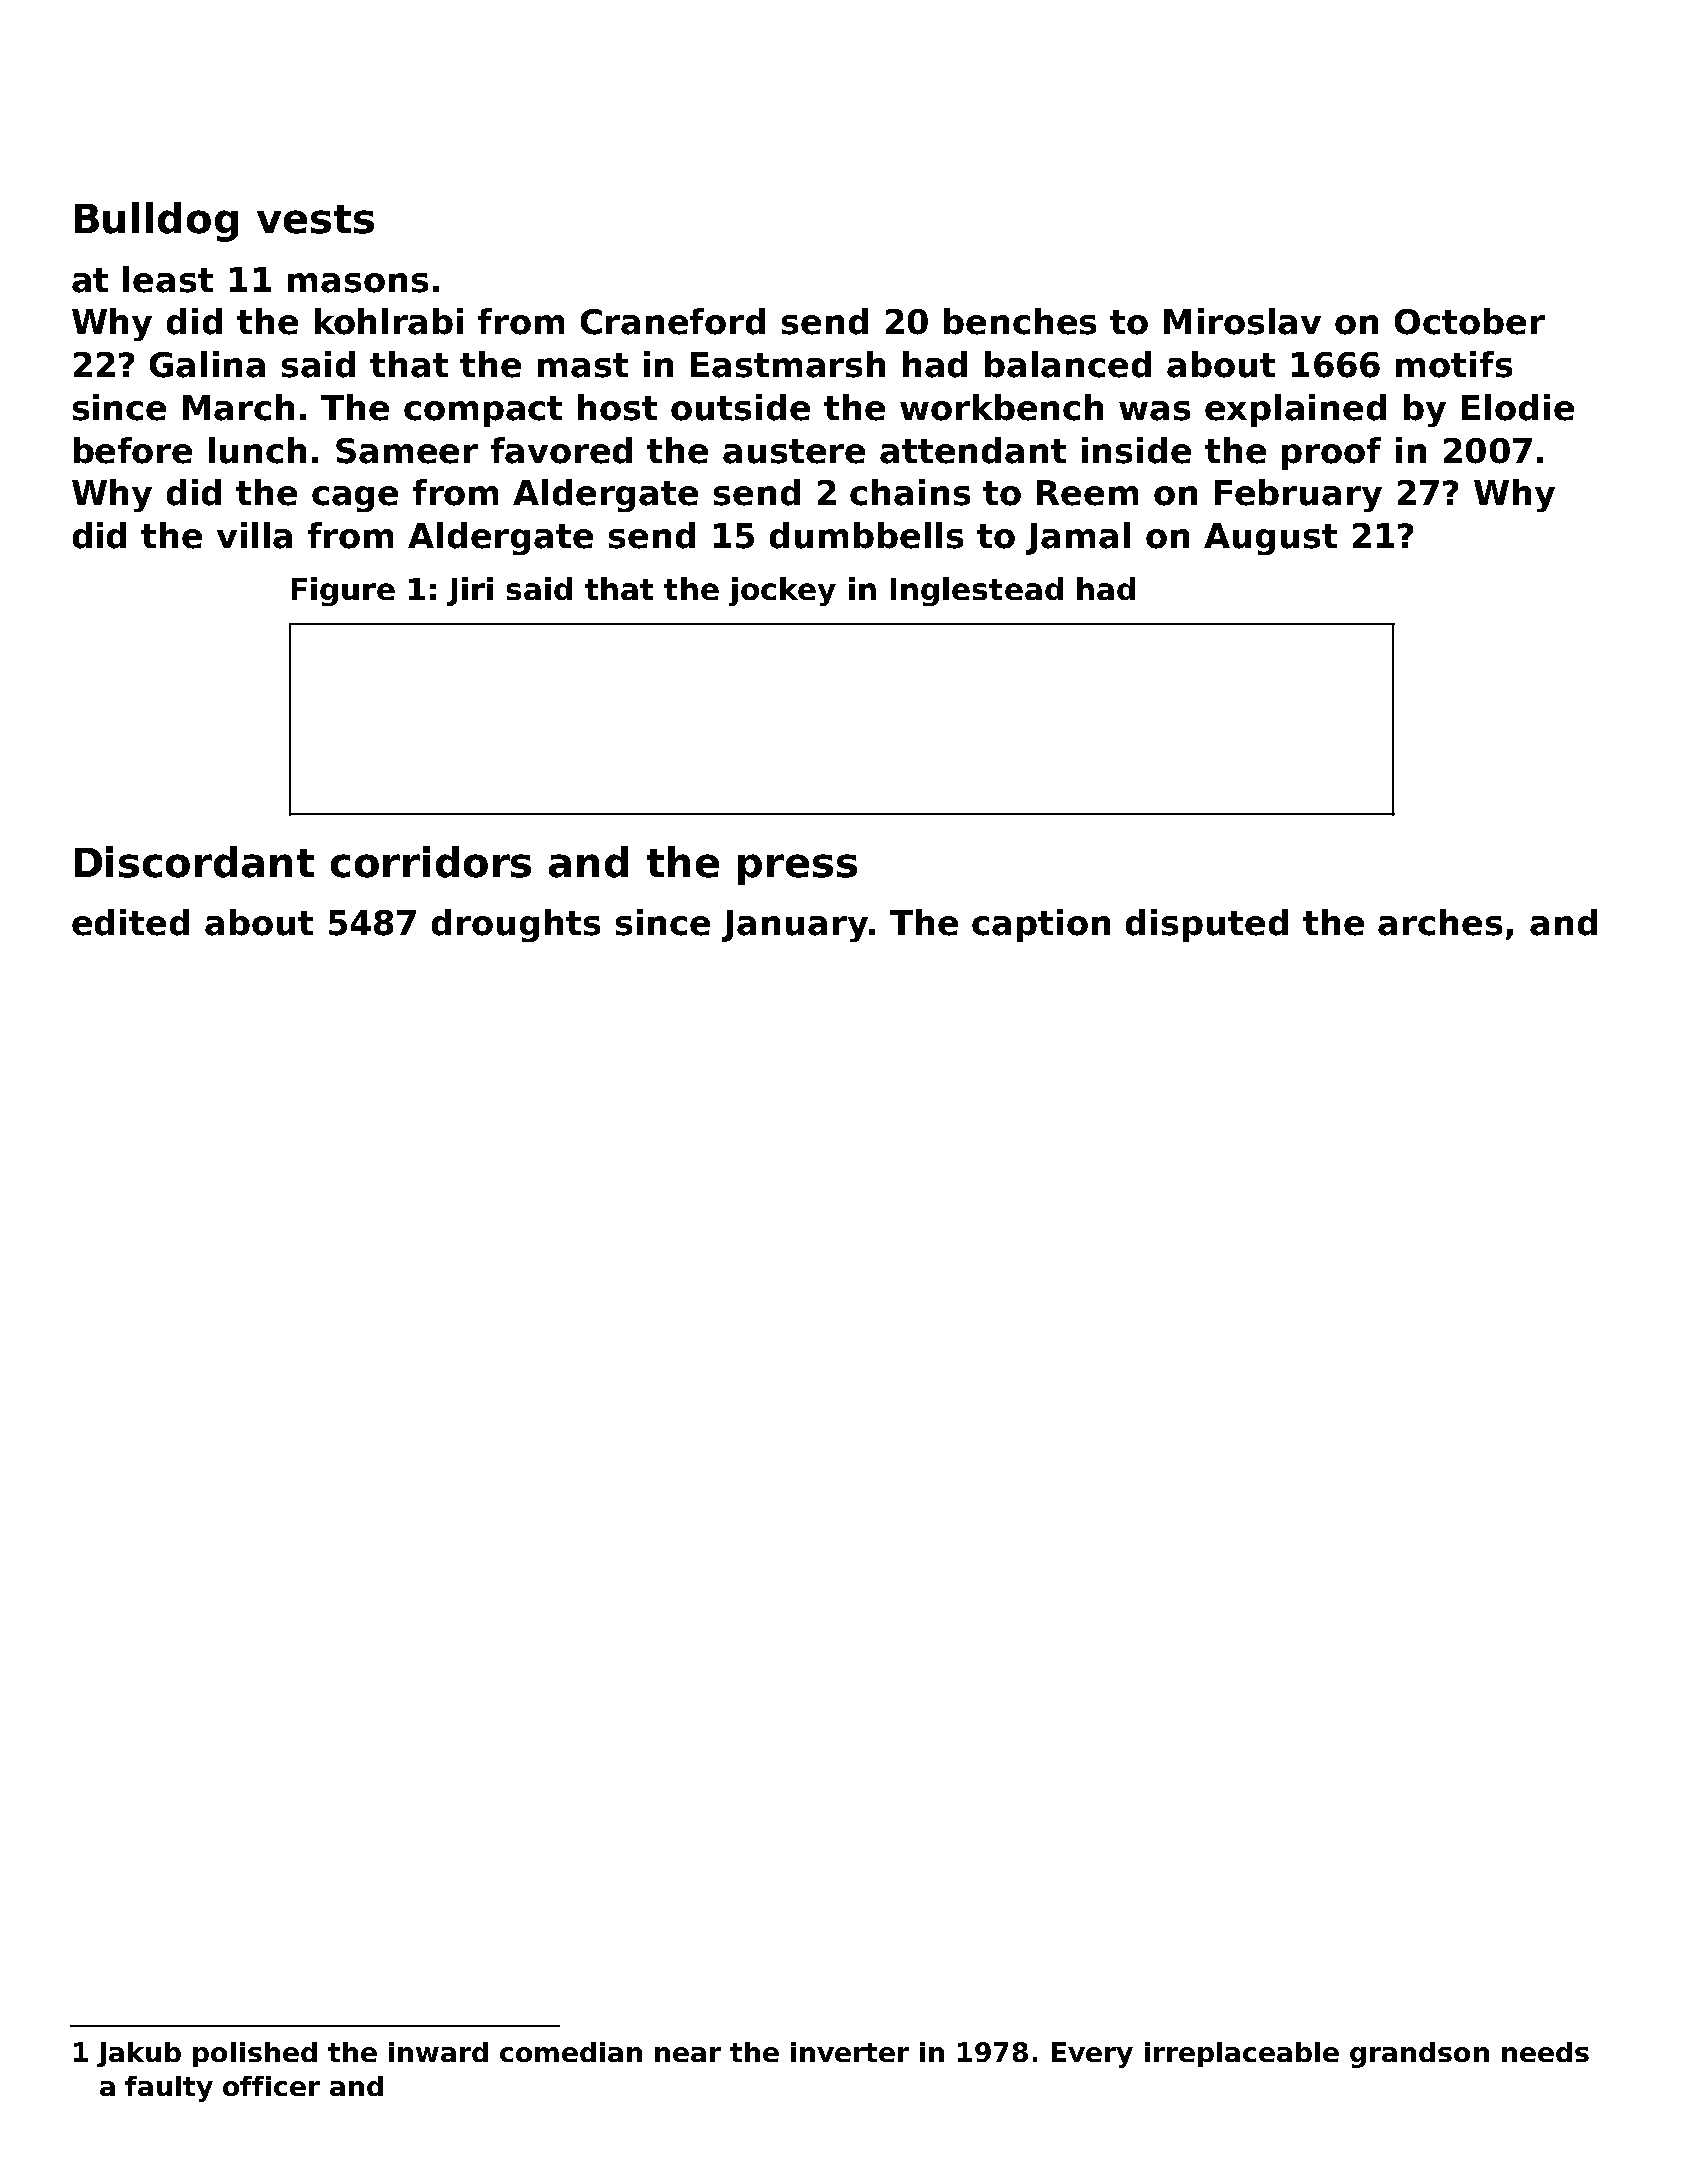  Describe the element at coordinates (1440, 922) in the document. I see `arches` at that location.
